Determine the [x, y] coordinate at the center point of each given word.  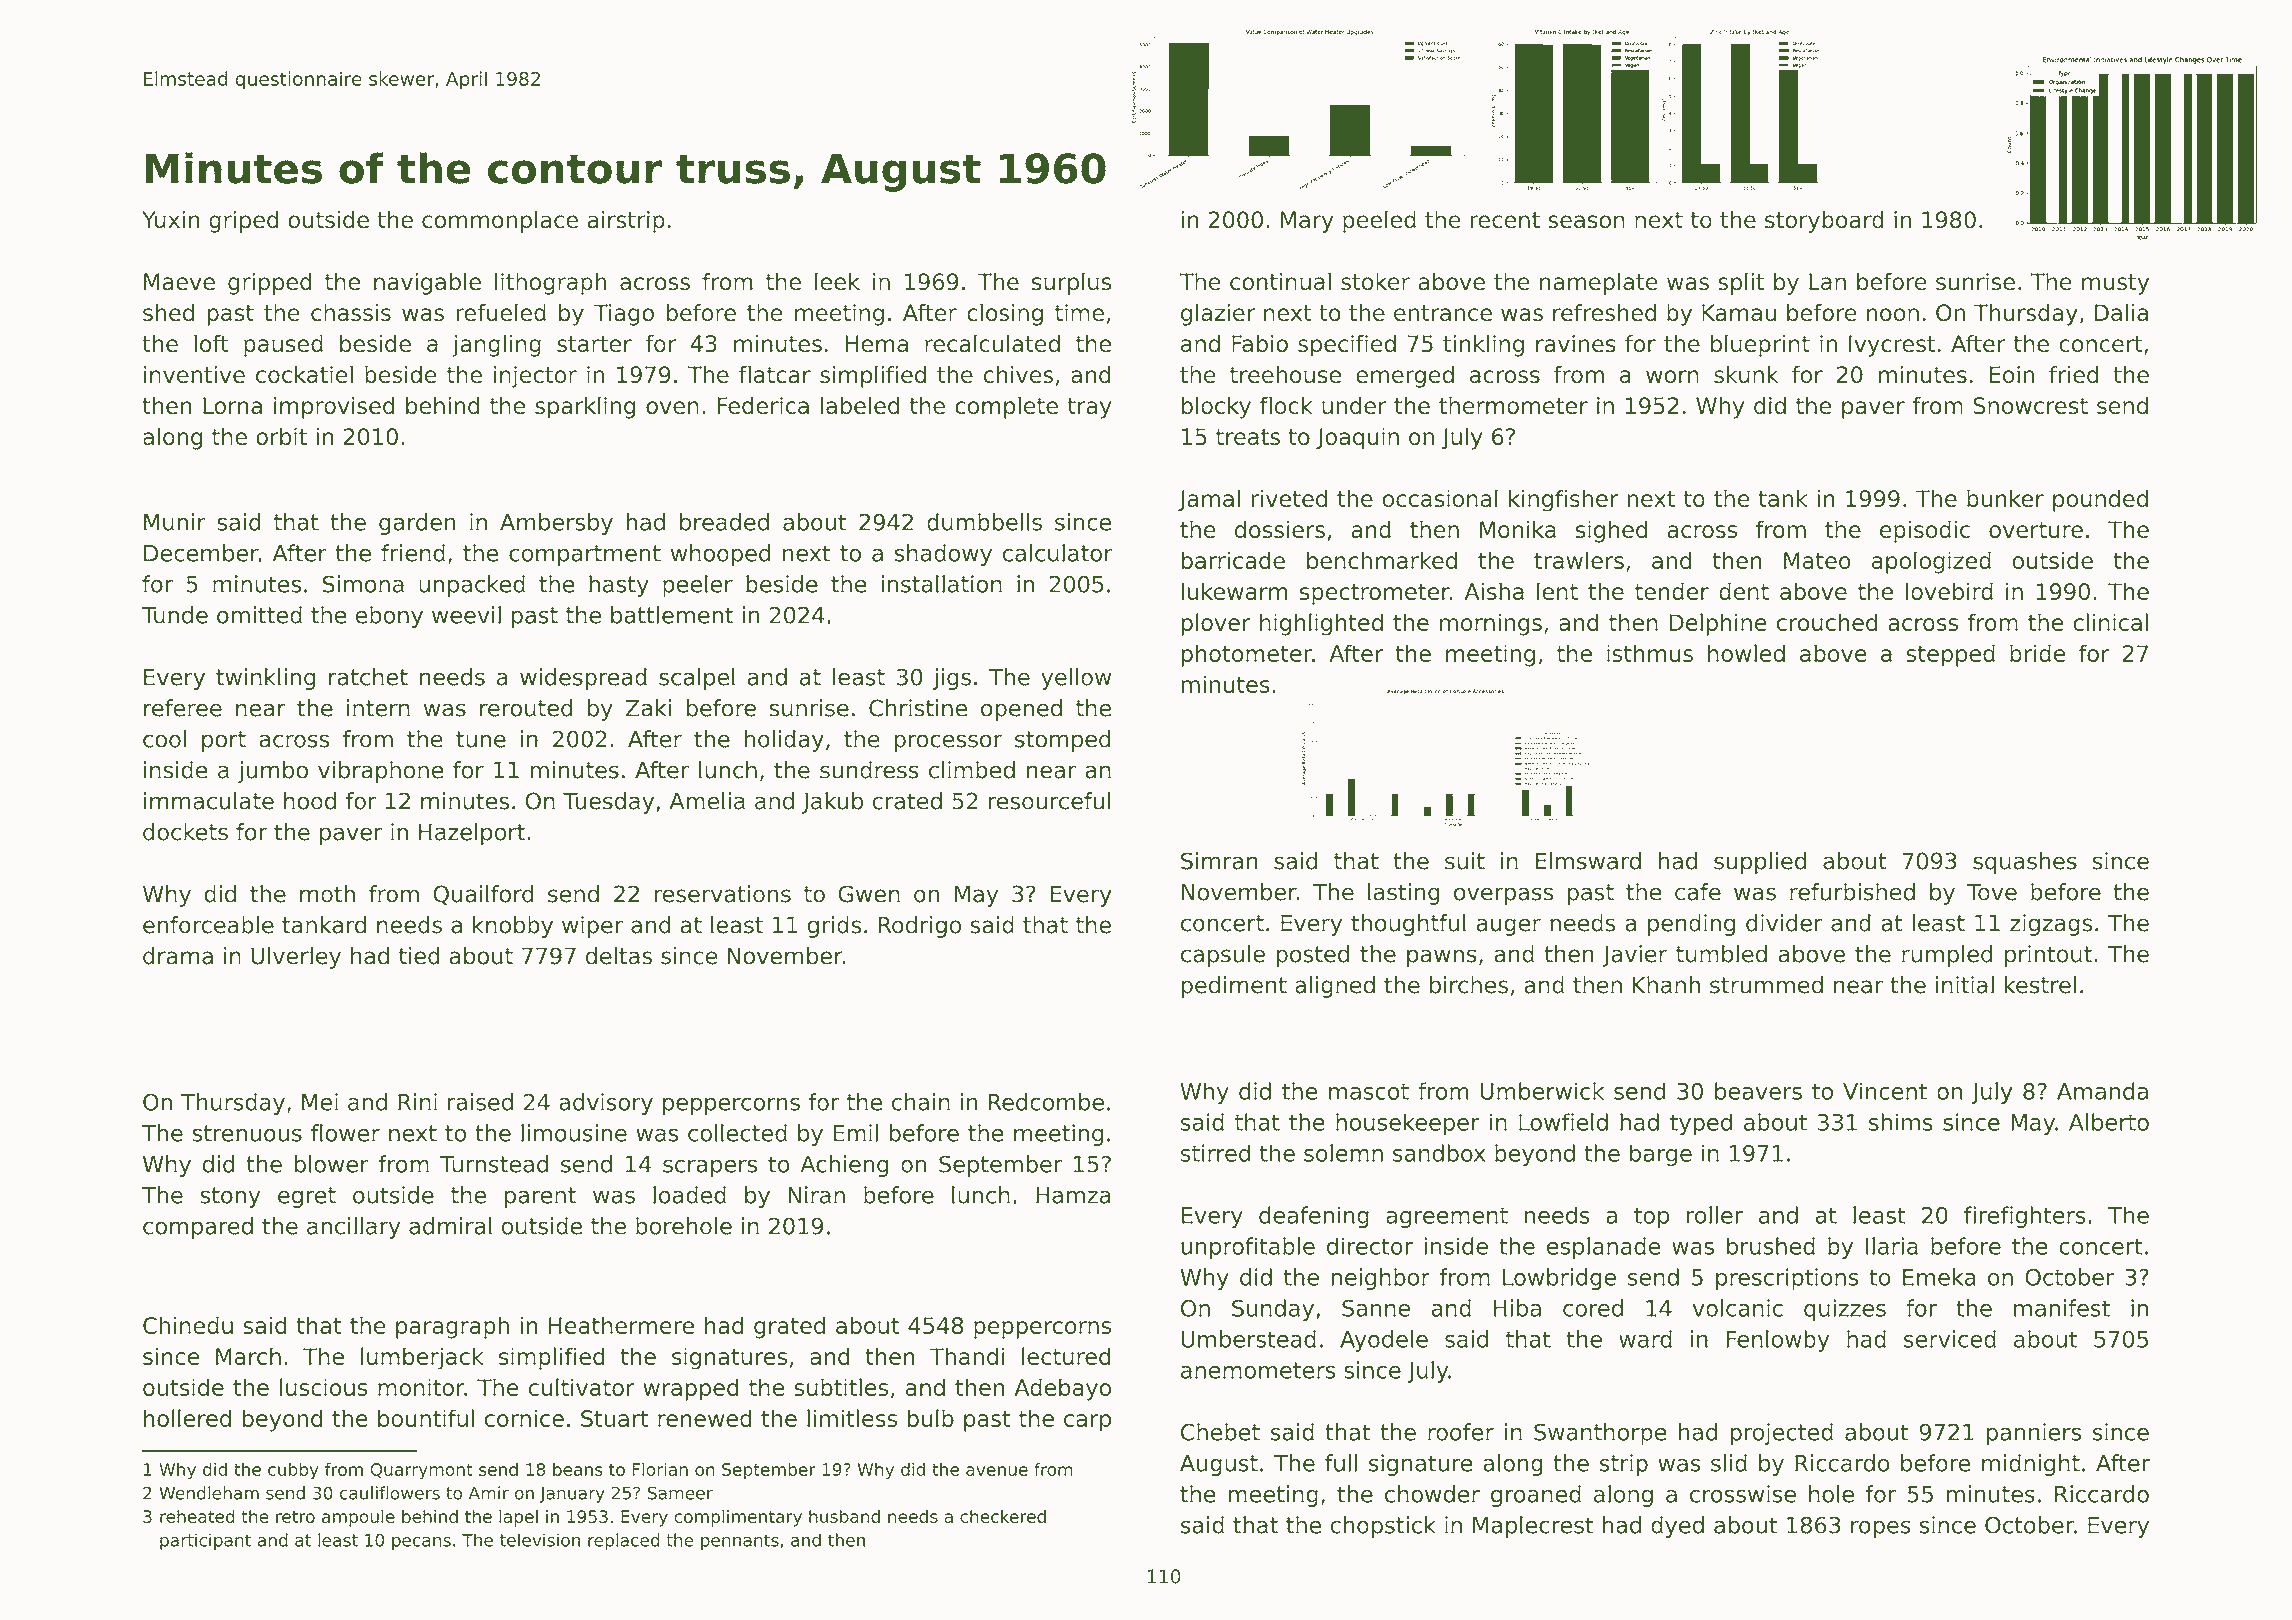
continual [1280, 281]
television [540, 1540]
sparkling [585, 407]
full [1341, 1463]
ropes [1881, 1529]
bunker [2005, 498]
